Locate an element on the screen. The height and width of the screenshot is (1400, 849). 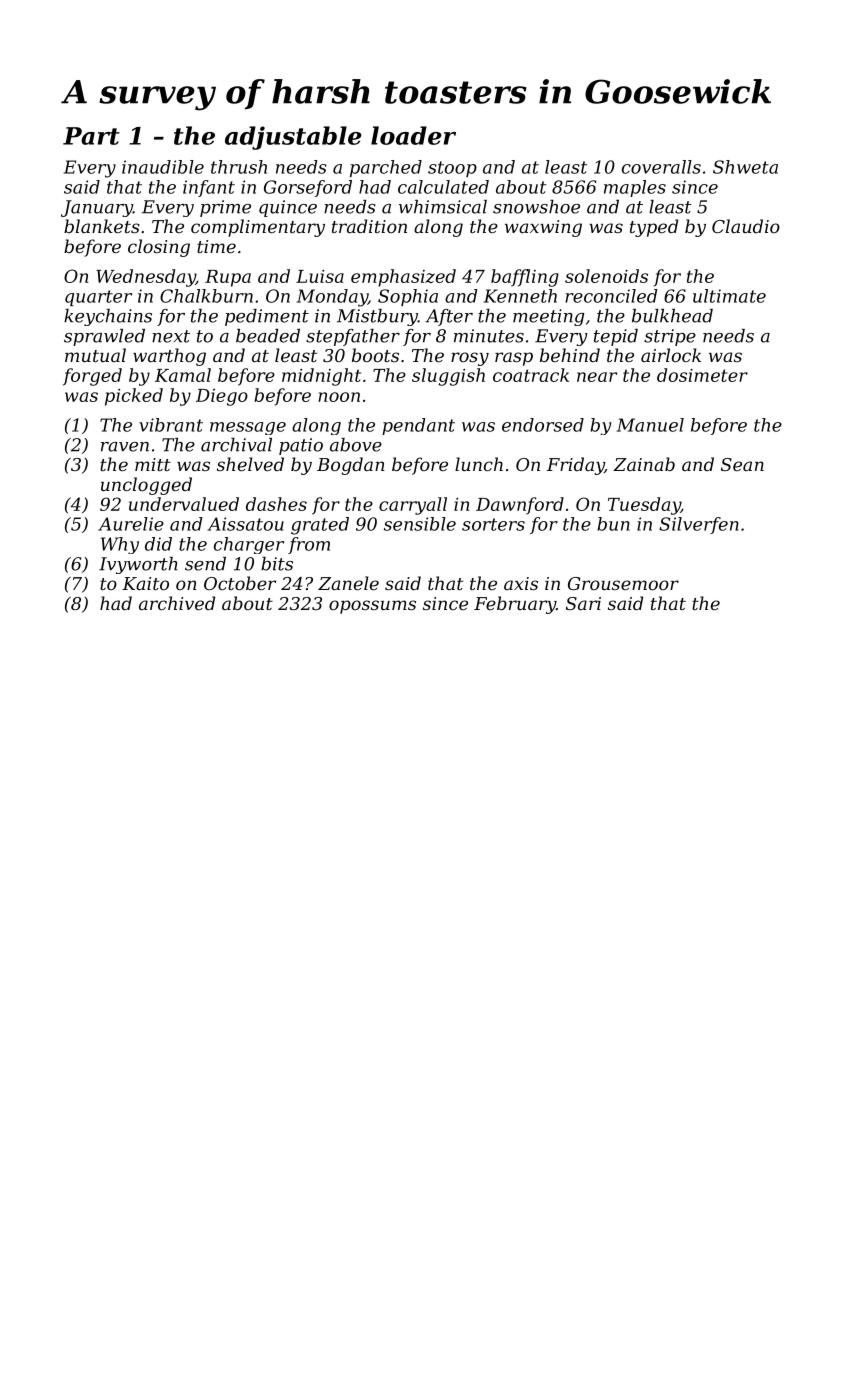
vibrant is located at coordinates (171, 425).
